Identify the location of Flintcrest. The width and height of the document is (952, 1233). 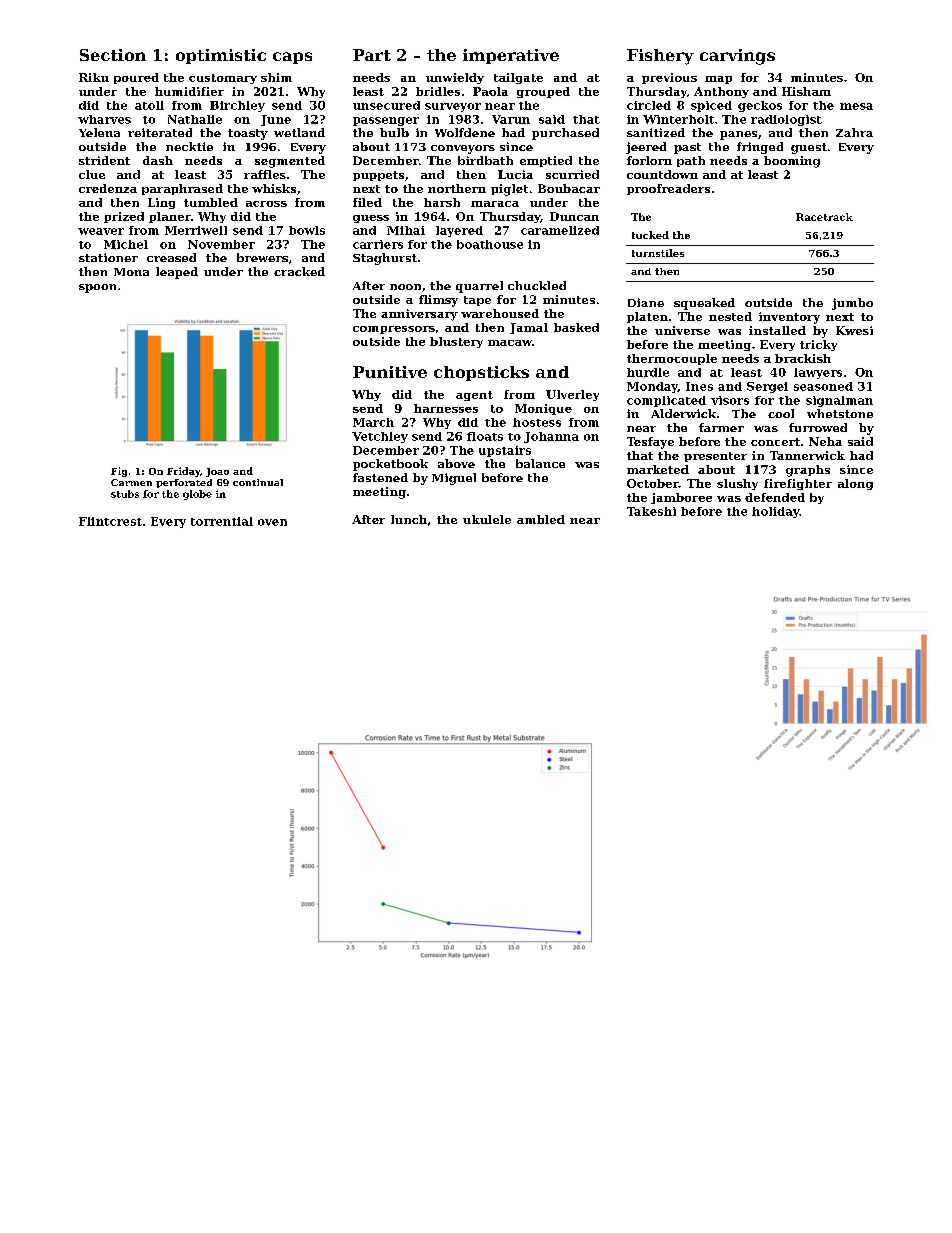
(110, 521).
